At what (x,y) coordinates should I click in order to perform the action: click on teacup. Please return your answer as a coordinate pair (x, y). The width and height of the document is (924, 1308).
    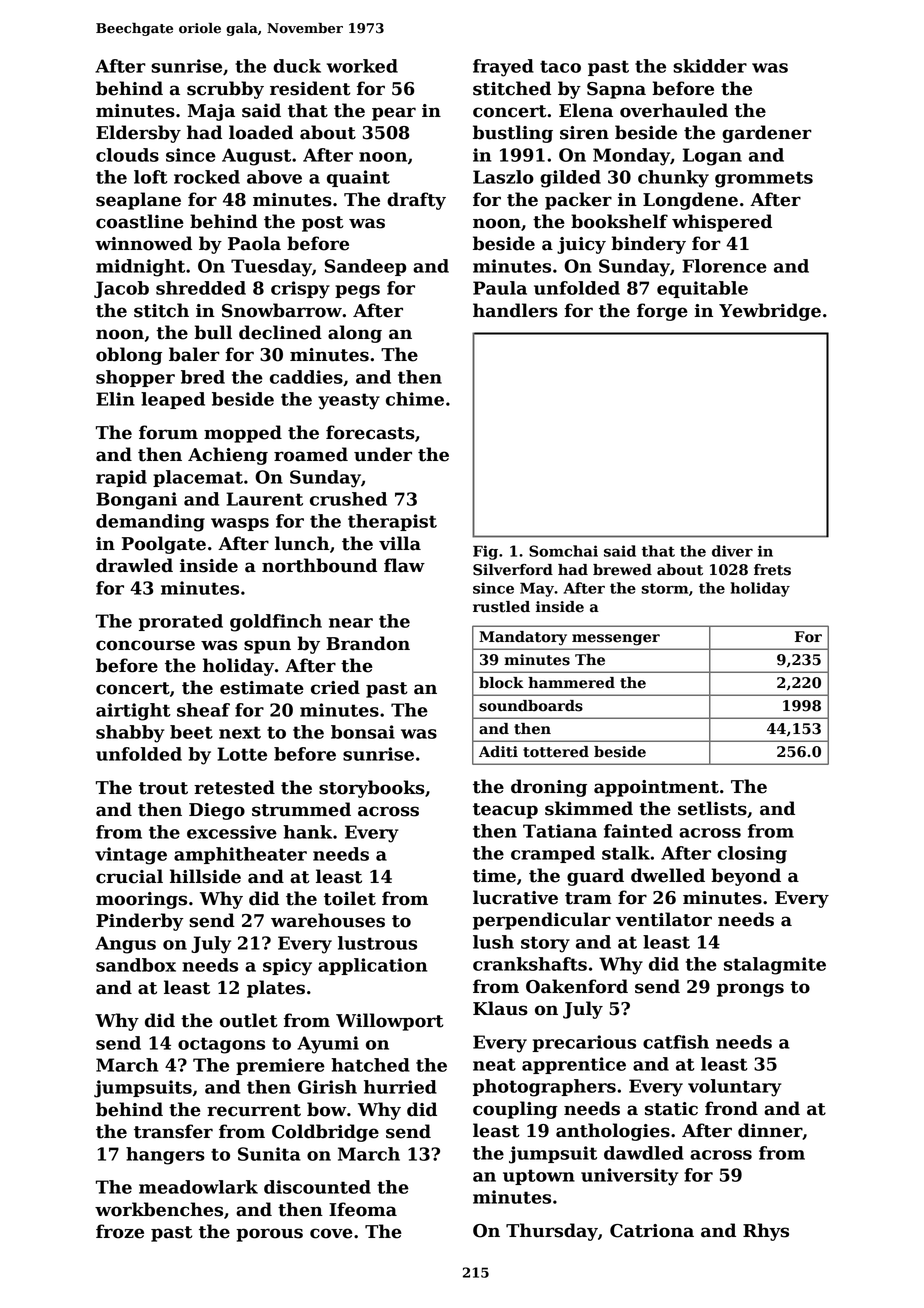
    Looking at the image, I should click on (505, 811).
